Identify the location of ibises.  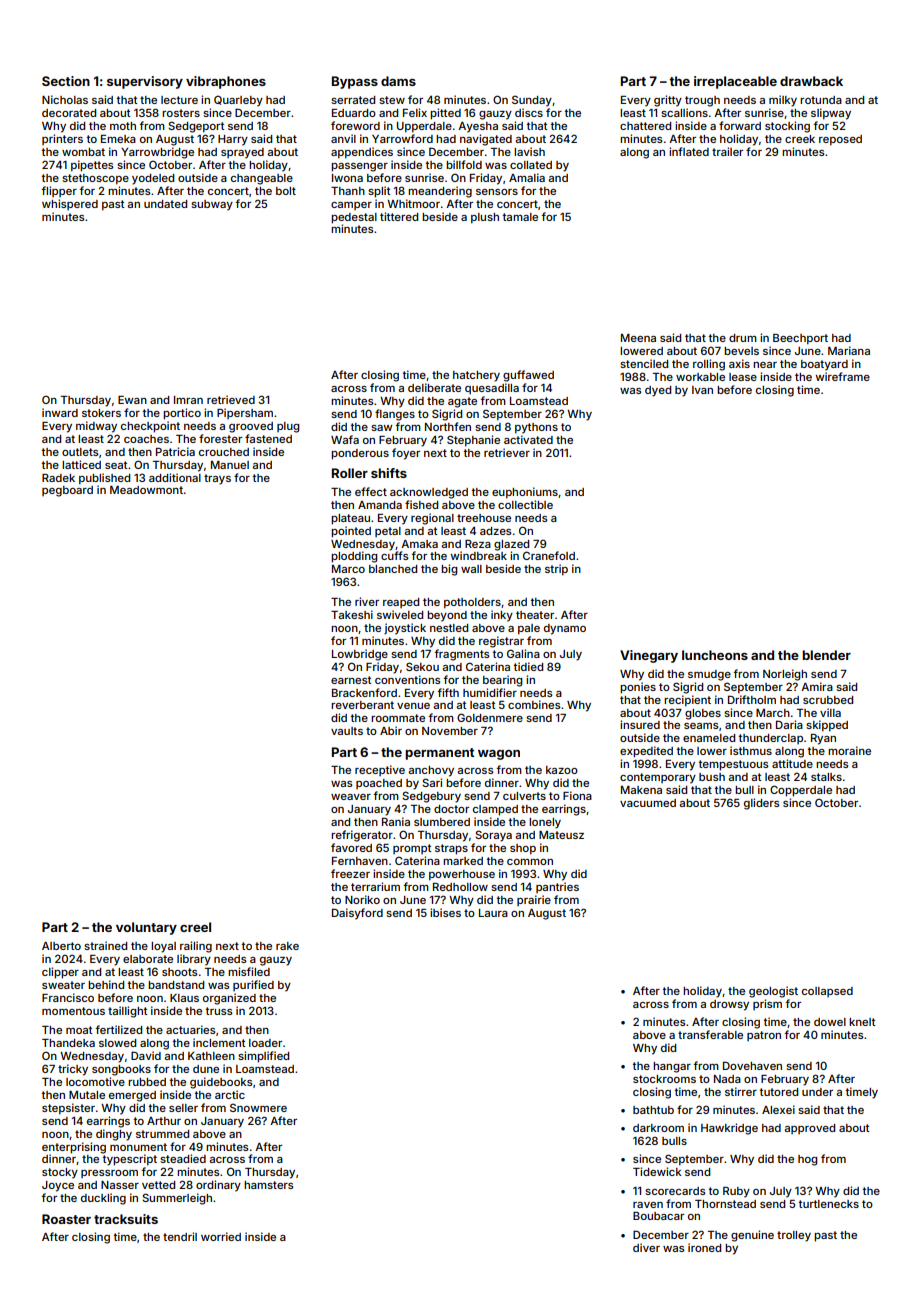
(445, 912).
